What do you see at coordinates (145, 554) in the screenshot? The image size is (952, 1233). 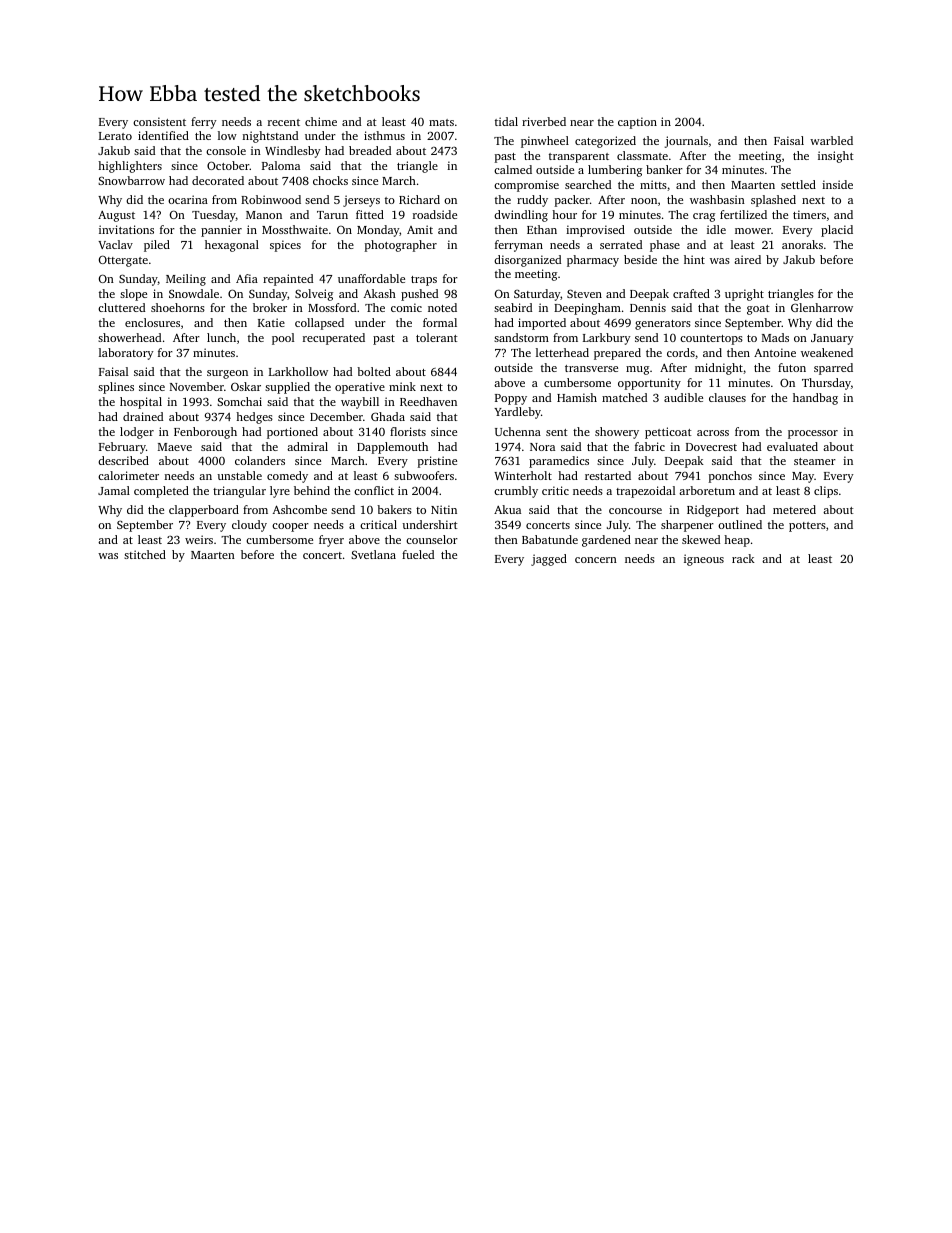 I see `stitched` at bounding box center [145, 554].
